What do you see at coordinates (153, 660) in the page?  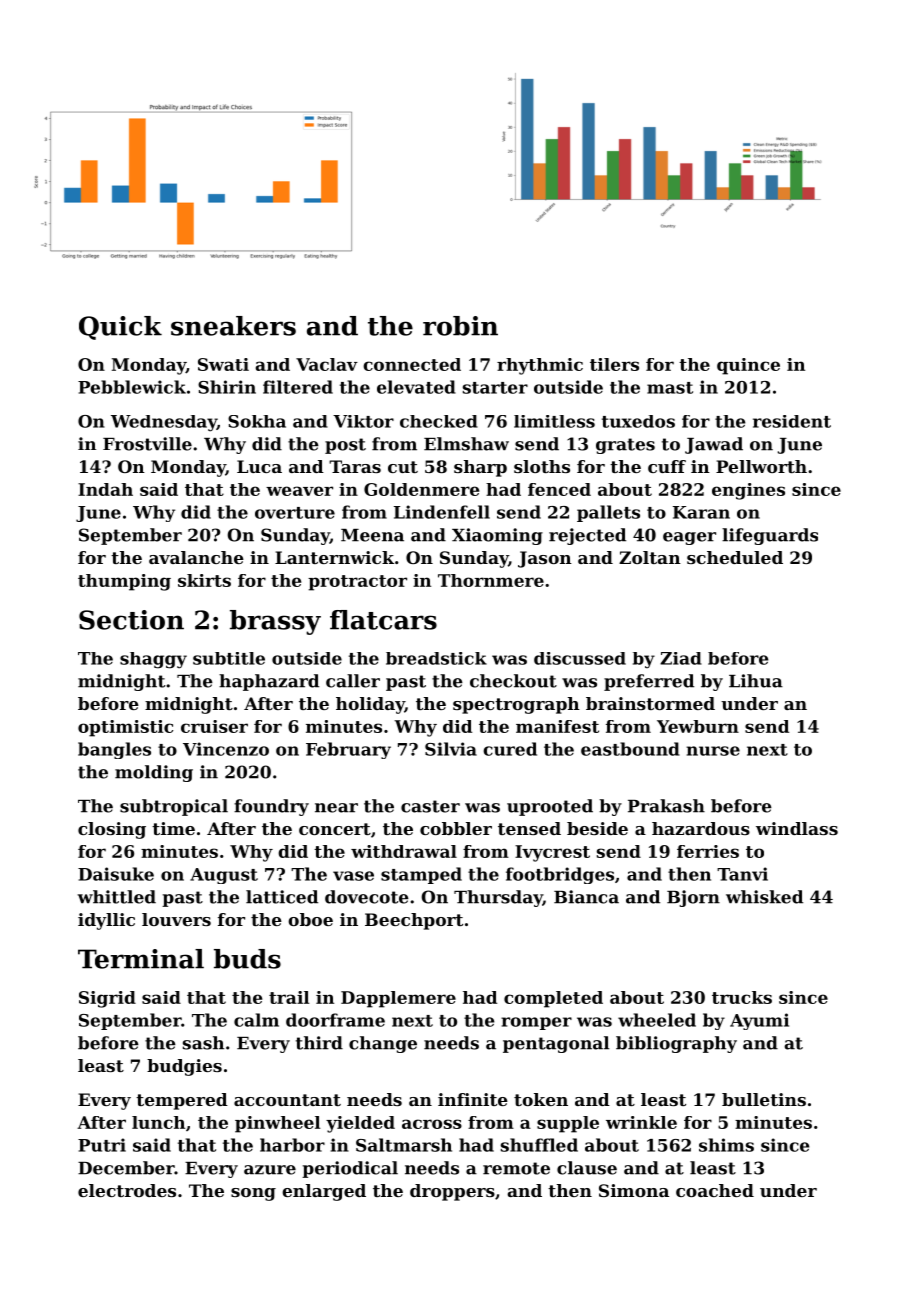 I see `shaggy` at bounding box center [153, 660].
